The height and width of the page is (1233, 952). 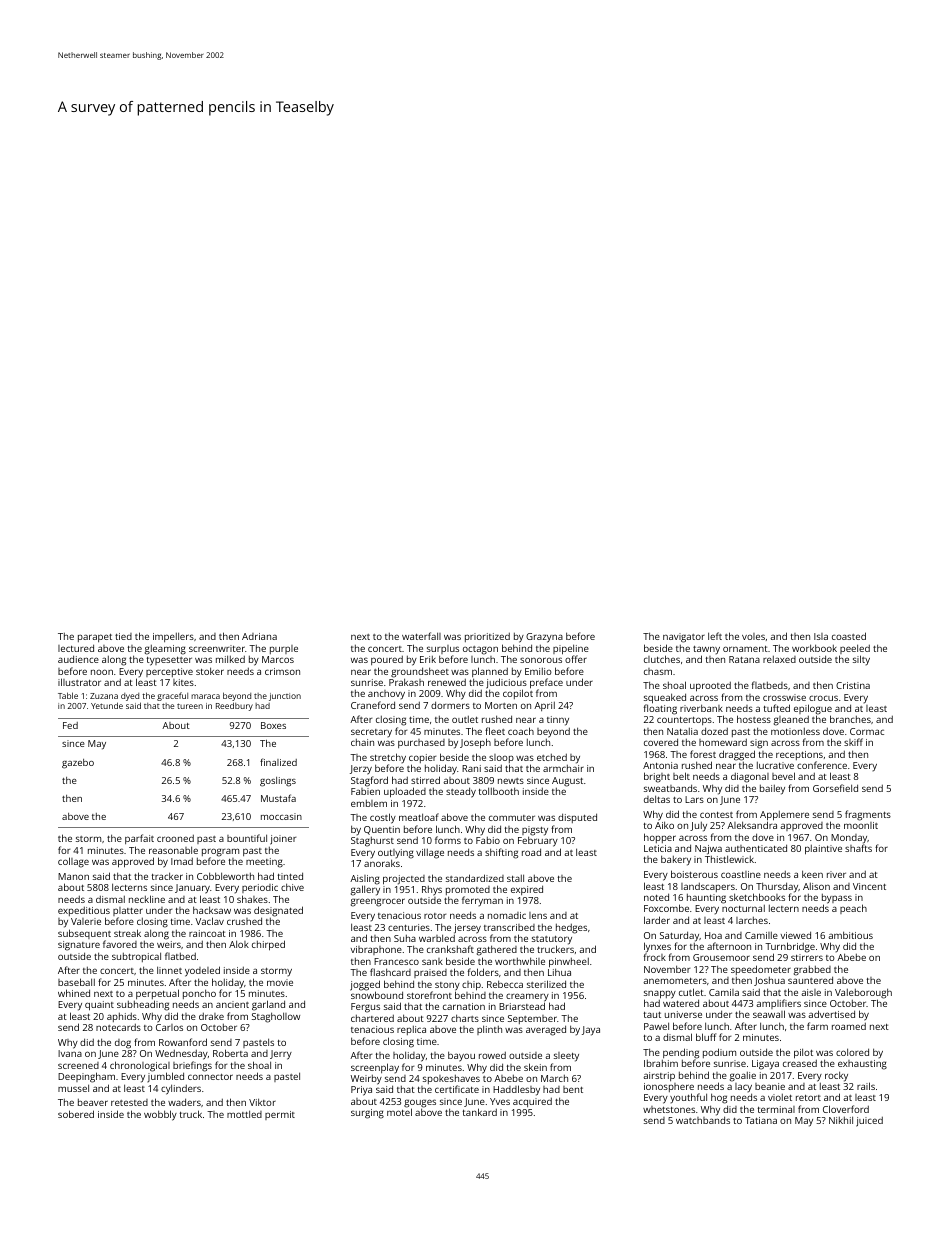 What do you see at coordinates (182, 861) in the page?
I see `Imad` at bounding box center [182, 861].
